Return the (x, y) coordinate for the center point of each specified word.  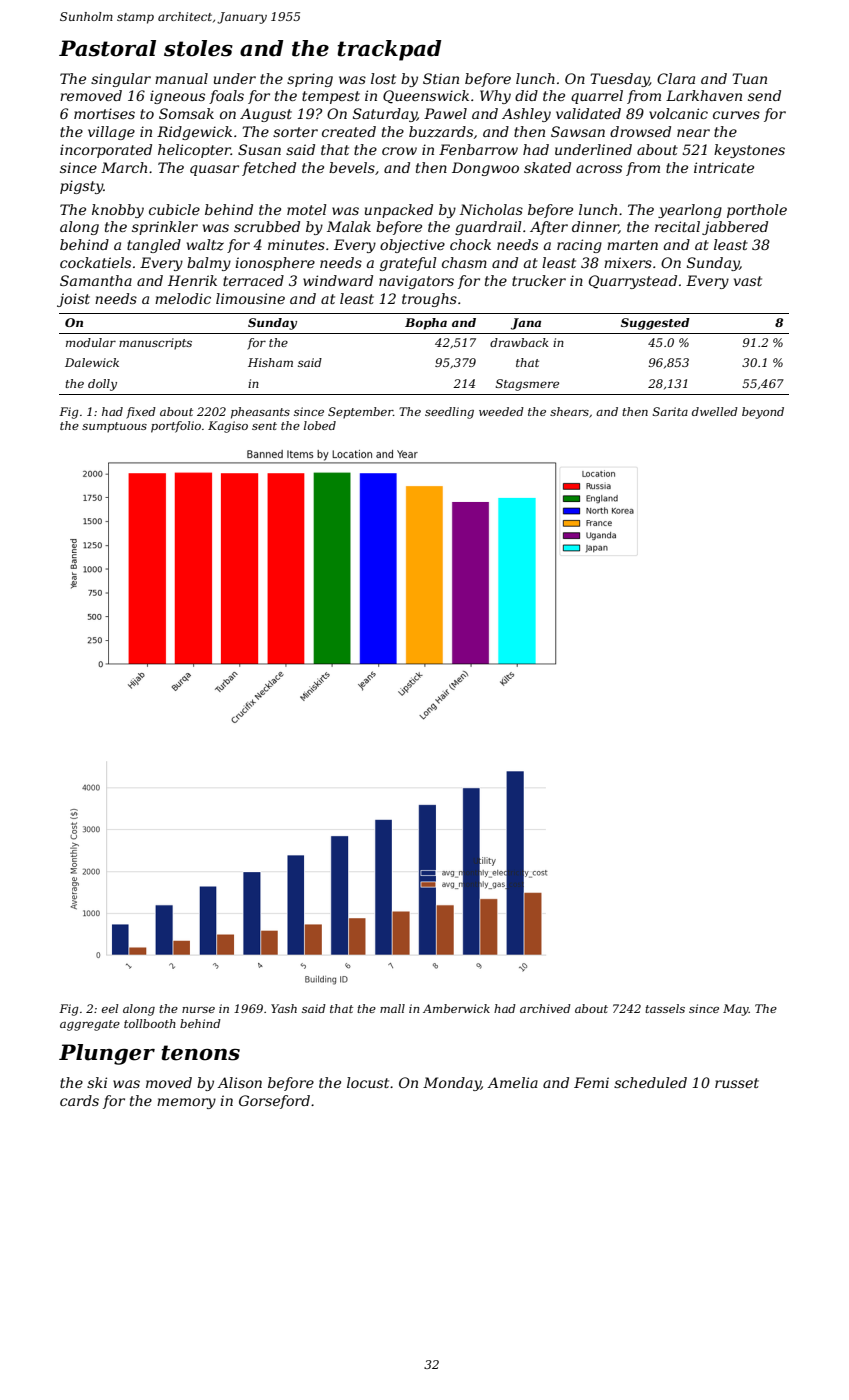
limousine (250, 298)
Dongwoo (485, 169)
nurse (198, 1010)
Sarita (670, 411)
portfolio (176, 427)
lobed (320, 425)
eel (110, 1008)
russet (737, 1083)
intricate (724, 167)
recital (677, 226)
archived (545, 1008)
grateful (408, 264)
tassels (665, 1008)
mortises (104, 113)
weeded (501, 411)
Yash (284, 1008)
